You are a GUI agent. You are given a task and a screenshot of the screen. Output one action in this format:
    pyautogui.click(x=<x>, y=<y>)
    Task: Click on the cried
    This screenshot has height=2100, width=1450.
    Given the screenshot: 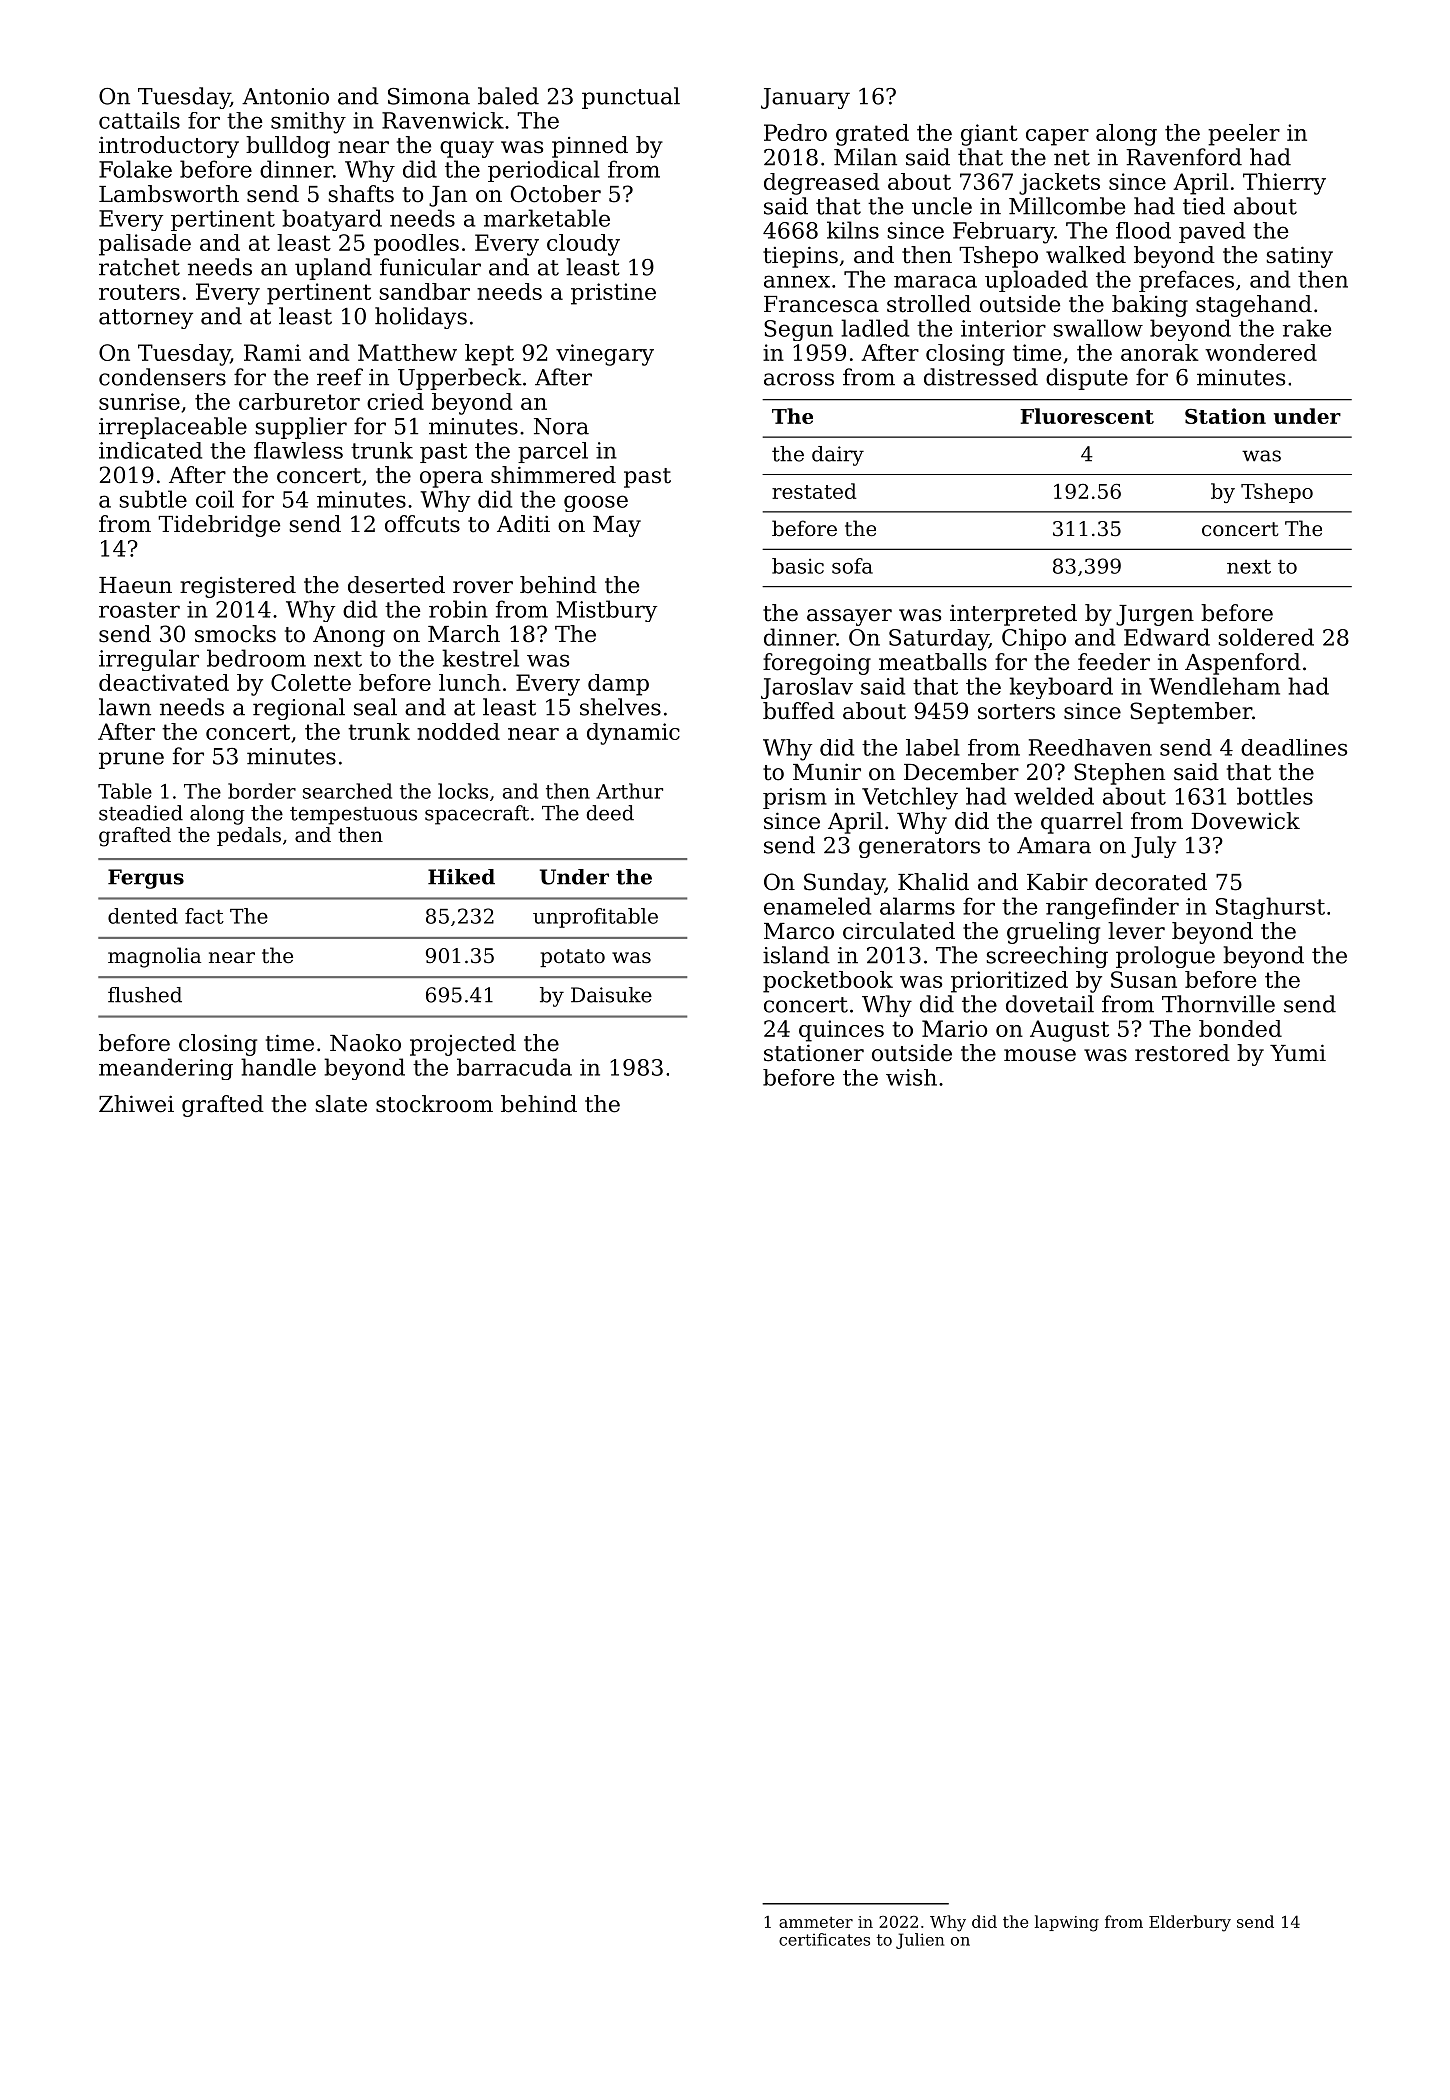 What is the action you would take?
    pyautogui.click(x=395, y=401)
